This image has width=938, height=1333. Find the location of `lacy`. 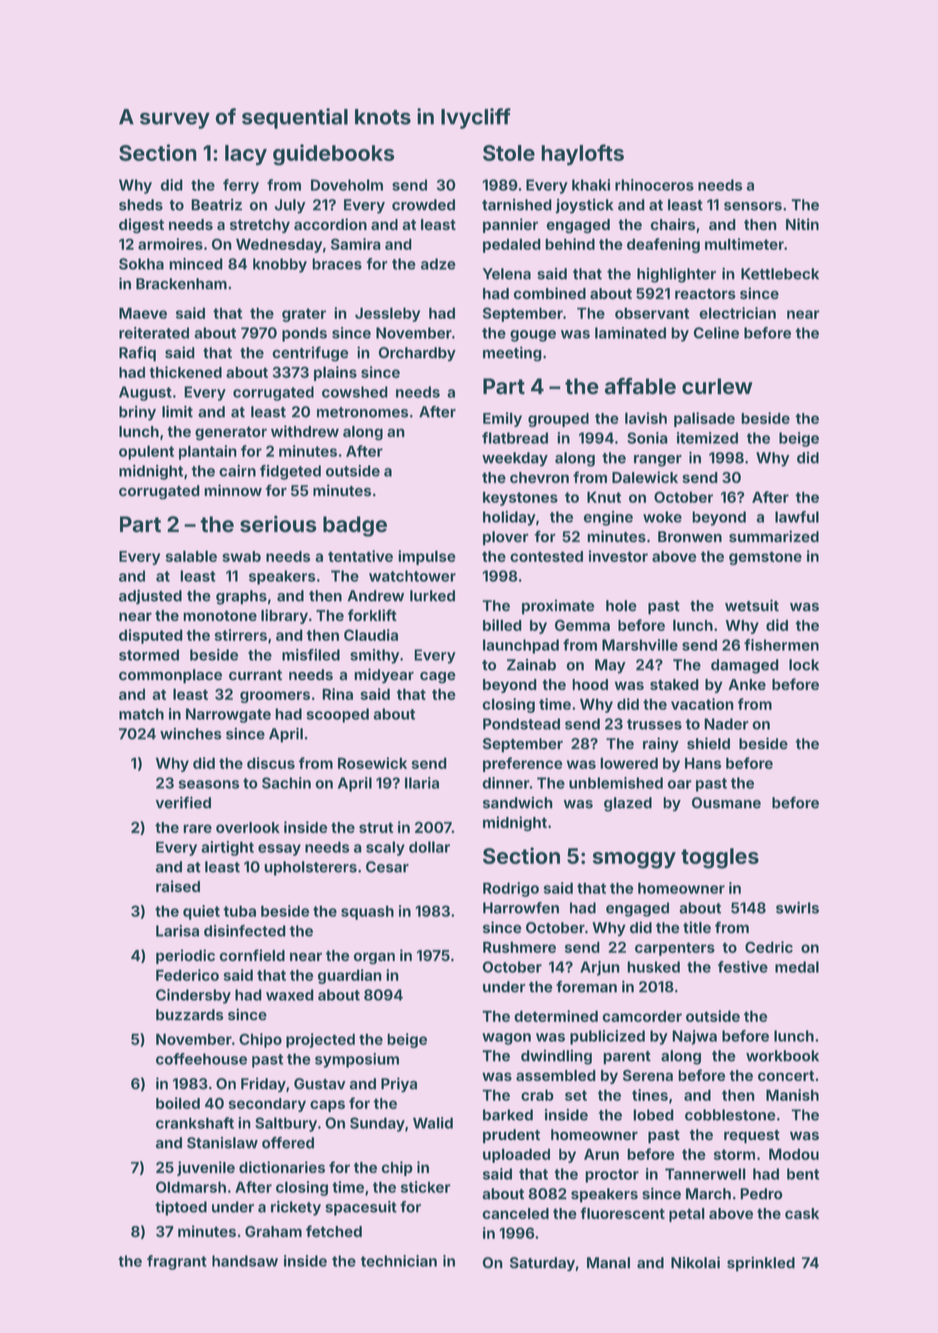

lacy is located at coordinates (246, 155).
